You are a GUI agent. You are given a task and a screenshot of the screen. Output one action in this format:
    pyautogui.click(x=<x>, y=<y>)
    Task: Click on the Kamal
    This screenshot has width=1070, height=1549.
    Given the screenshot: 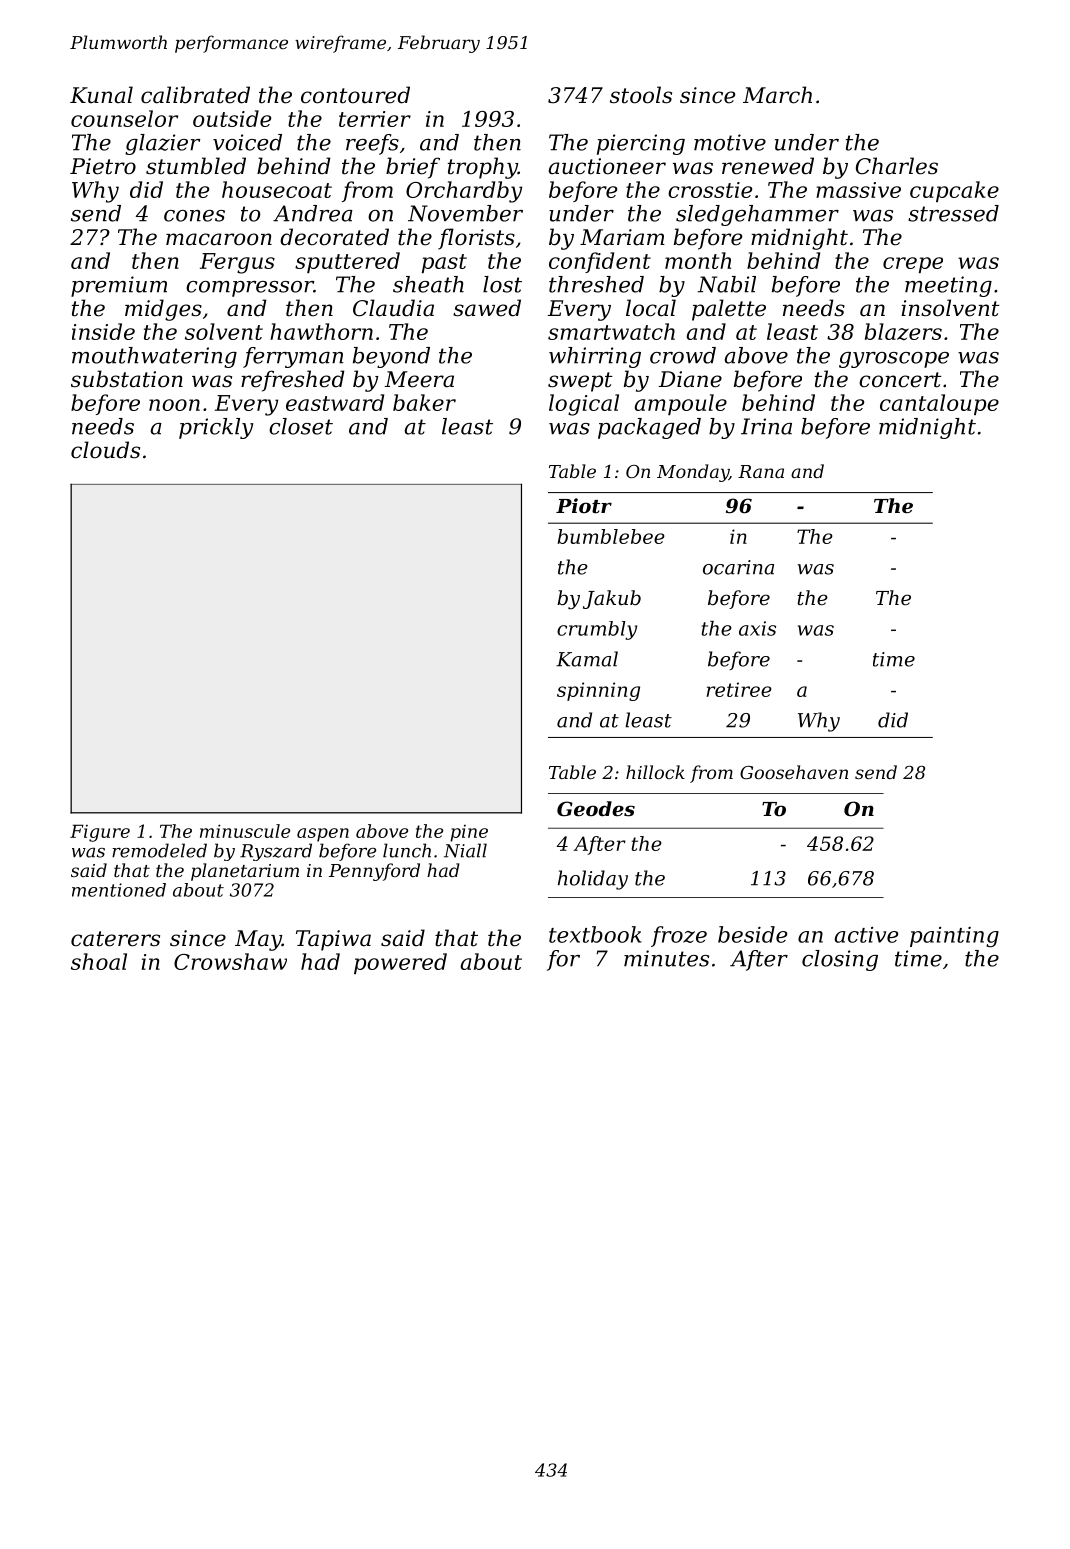 What is the action you would take?
    pyautogui.click(x=587, y=659)
